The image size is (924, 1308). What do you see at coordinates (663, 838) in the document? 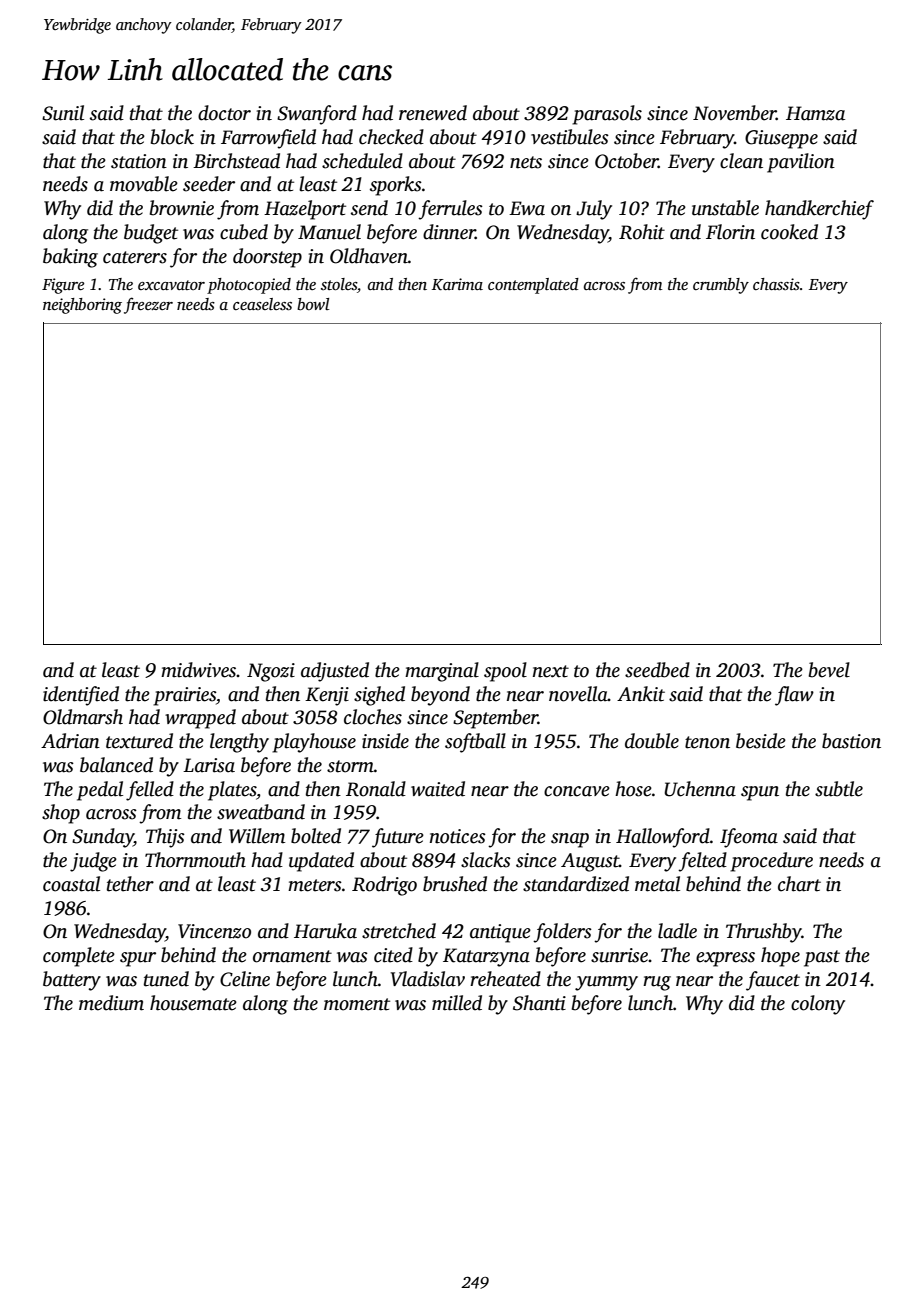
I see `Hallowford` at bounding box center [663, 838].
